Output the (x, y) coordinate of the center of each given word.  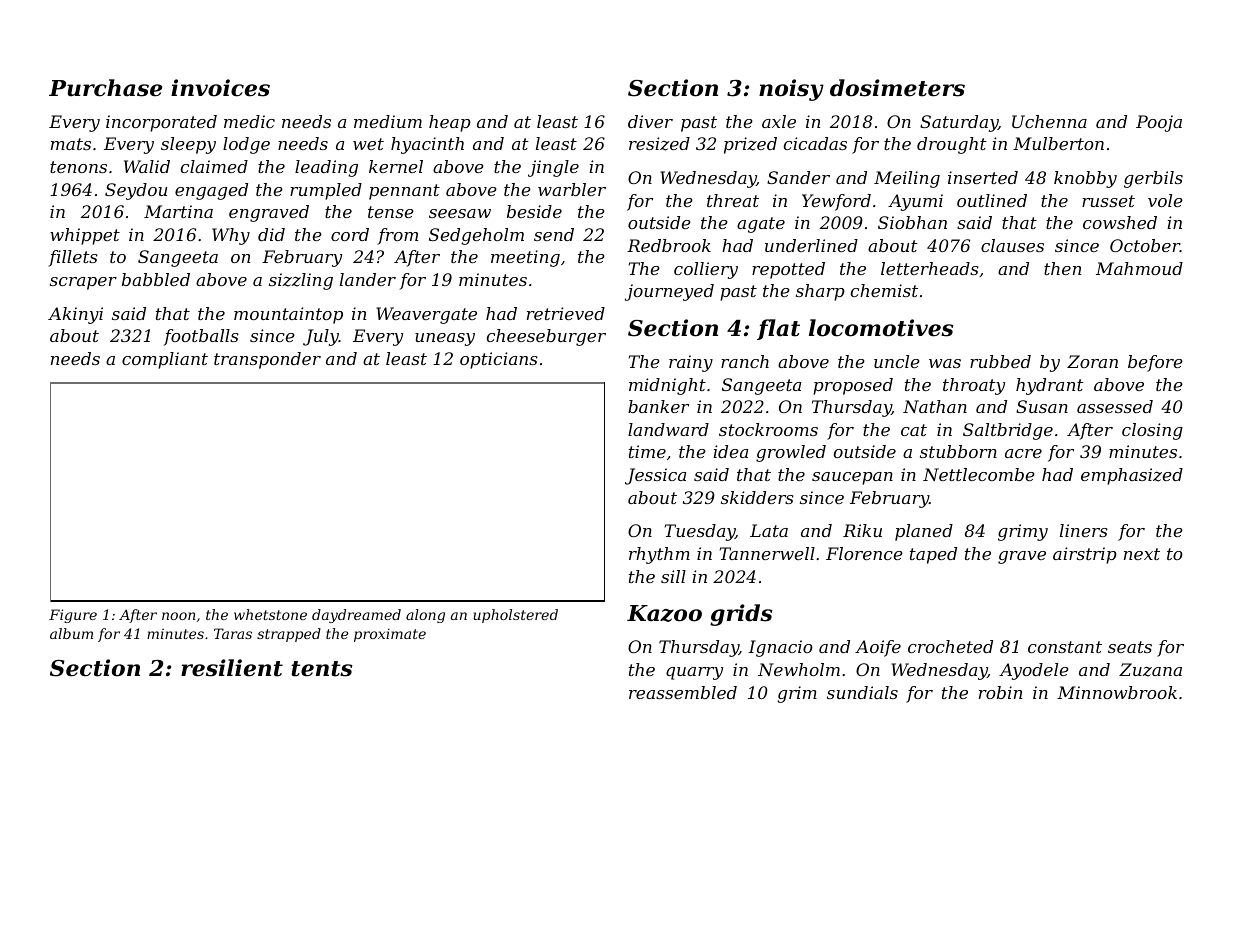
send (554, 234)
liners (1084, 530)
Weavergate (427, 315)
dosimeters (897, 88)
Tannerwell (767, 553)
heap (450, 123)
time (647, 451)
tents (322, 669)
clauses (1012, 245)
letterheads (930, 268)
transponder (267, 360)
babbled (156, 279)
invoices (220, 88)
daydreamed (356, 616)
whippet (85, 236)
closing (1152, 431)
